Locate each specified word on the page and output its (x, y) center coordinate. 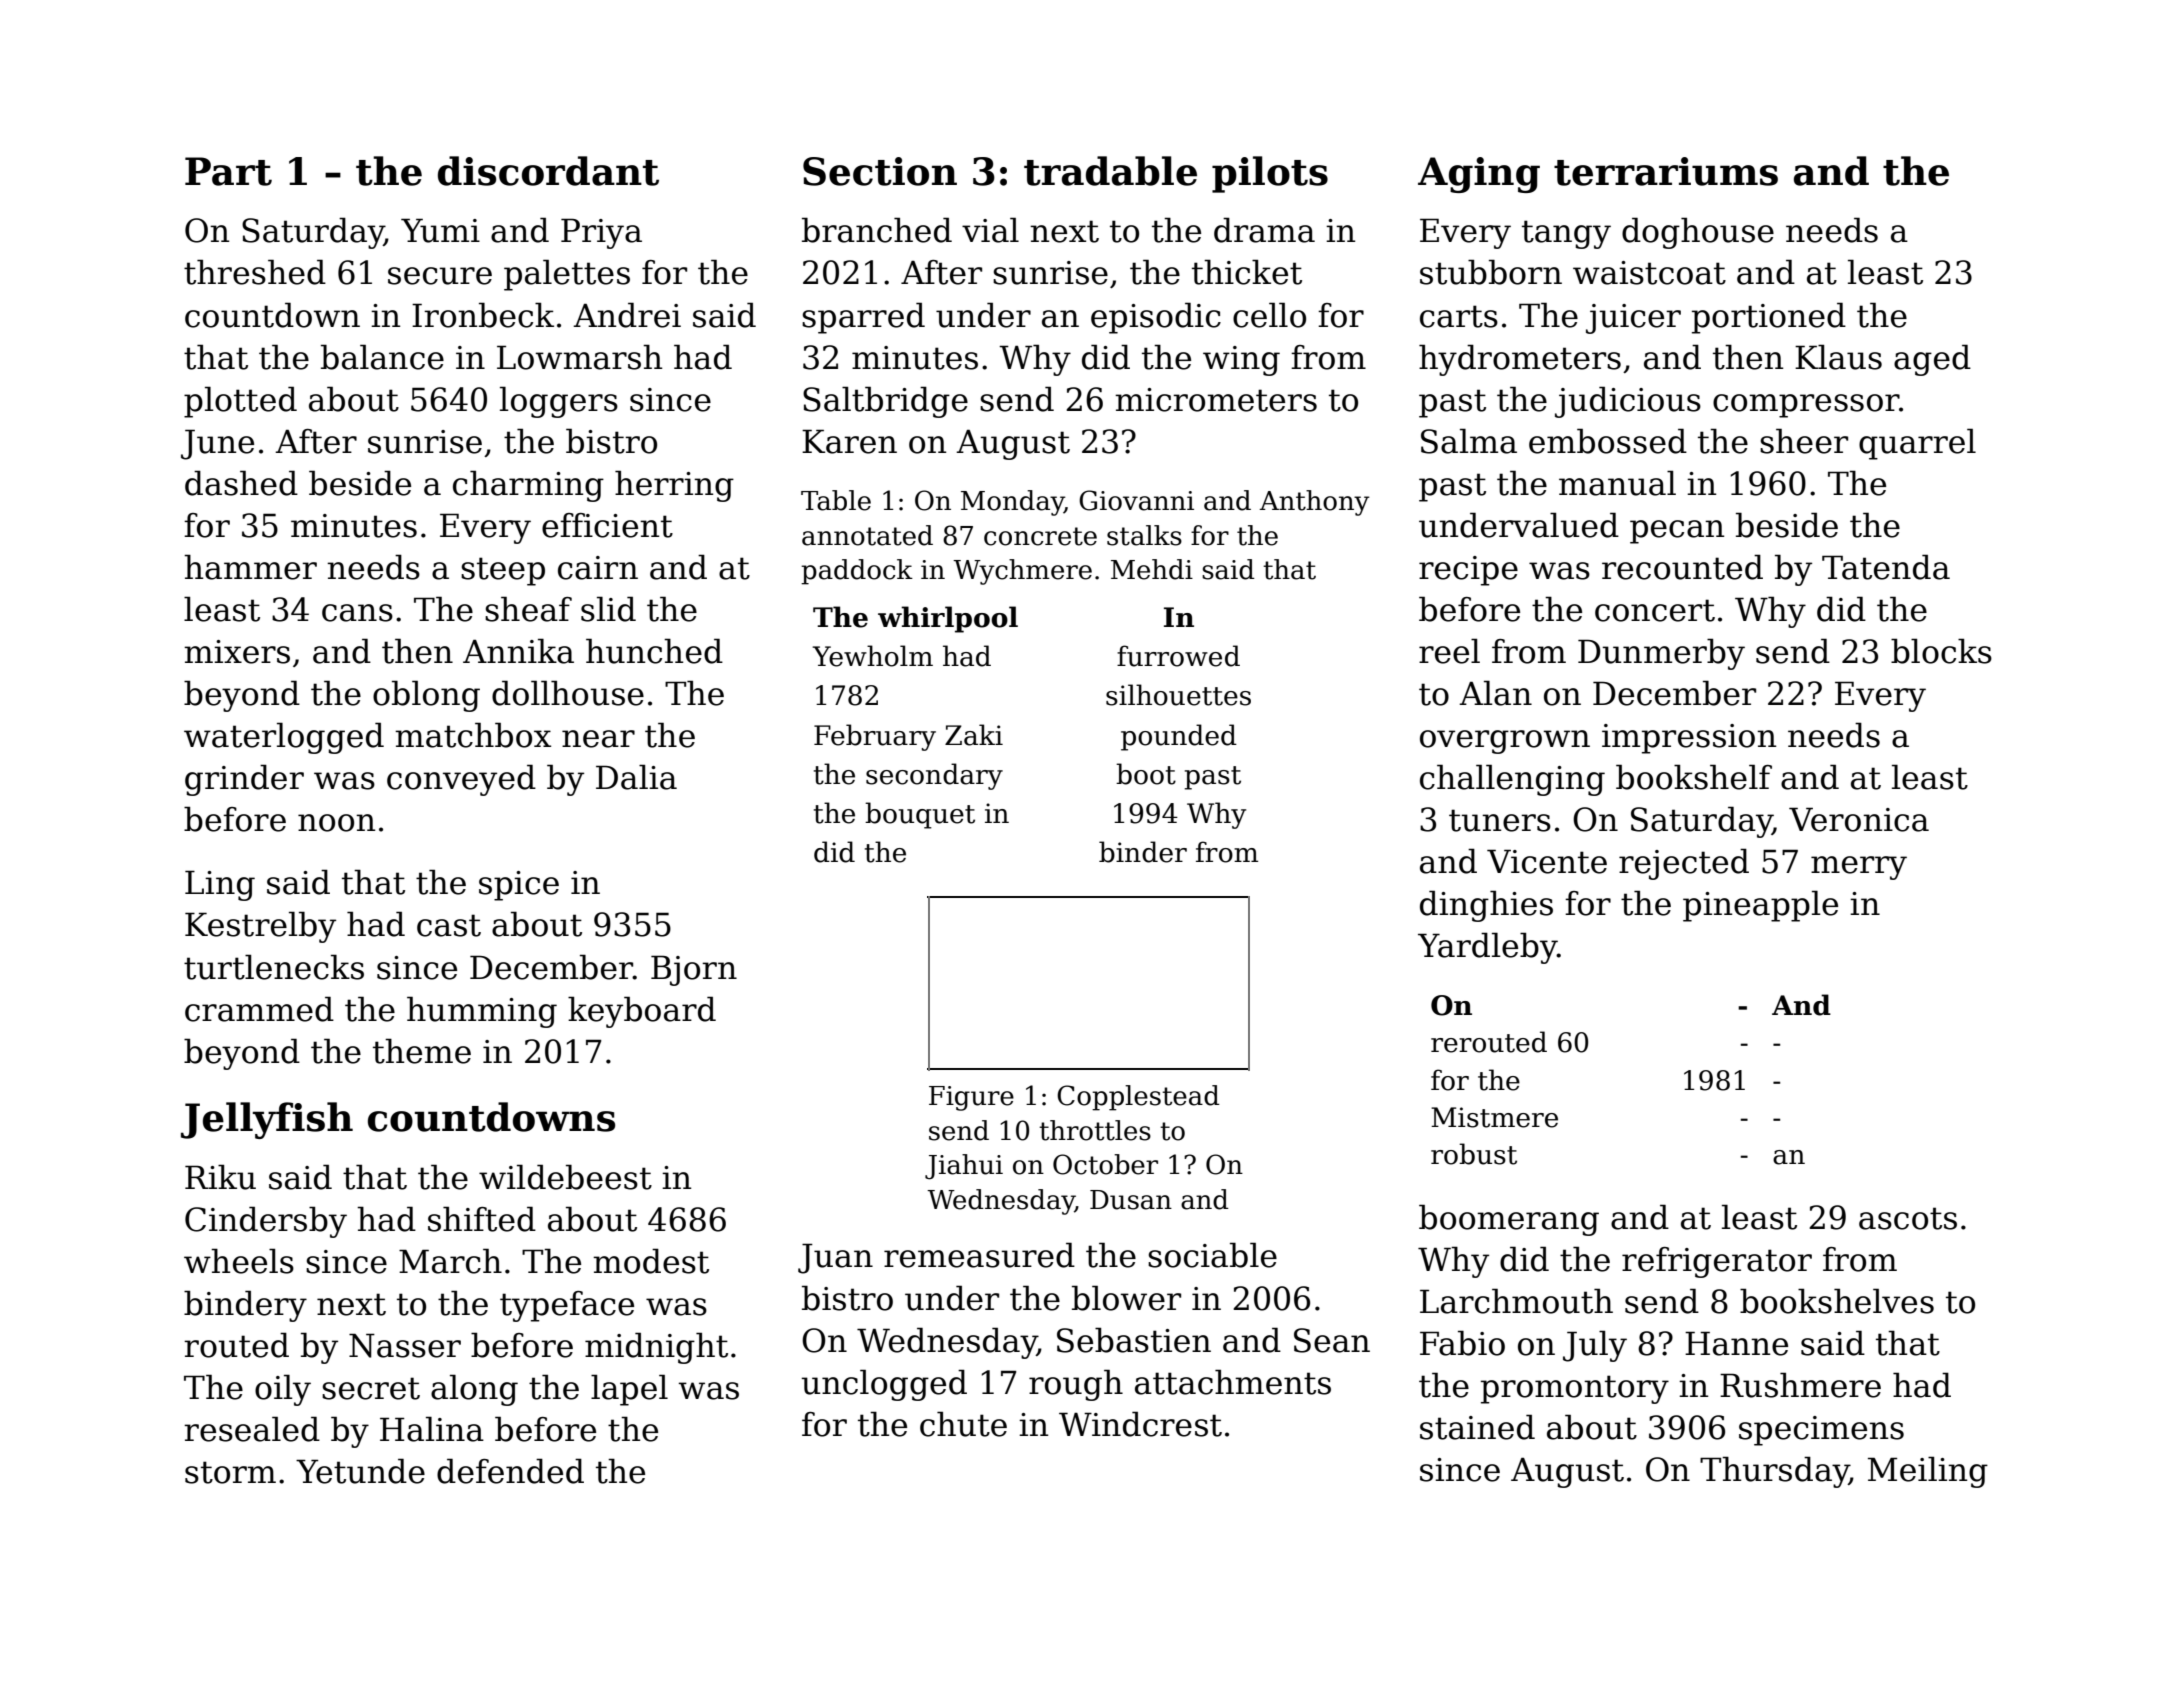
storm (230, 1472)
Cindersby (266, 1222)
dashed (241, 483)
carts (1459, 316)
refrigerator (1717, 1262)
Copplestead (1138, 1098)
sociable (1212, 1255)
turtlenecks (274, 967)
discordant (548, 171)
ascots (1908, 1218)
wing (1241, 361)
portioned (1769, 318)
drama (1264, 230)
